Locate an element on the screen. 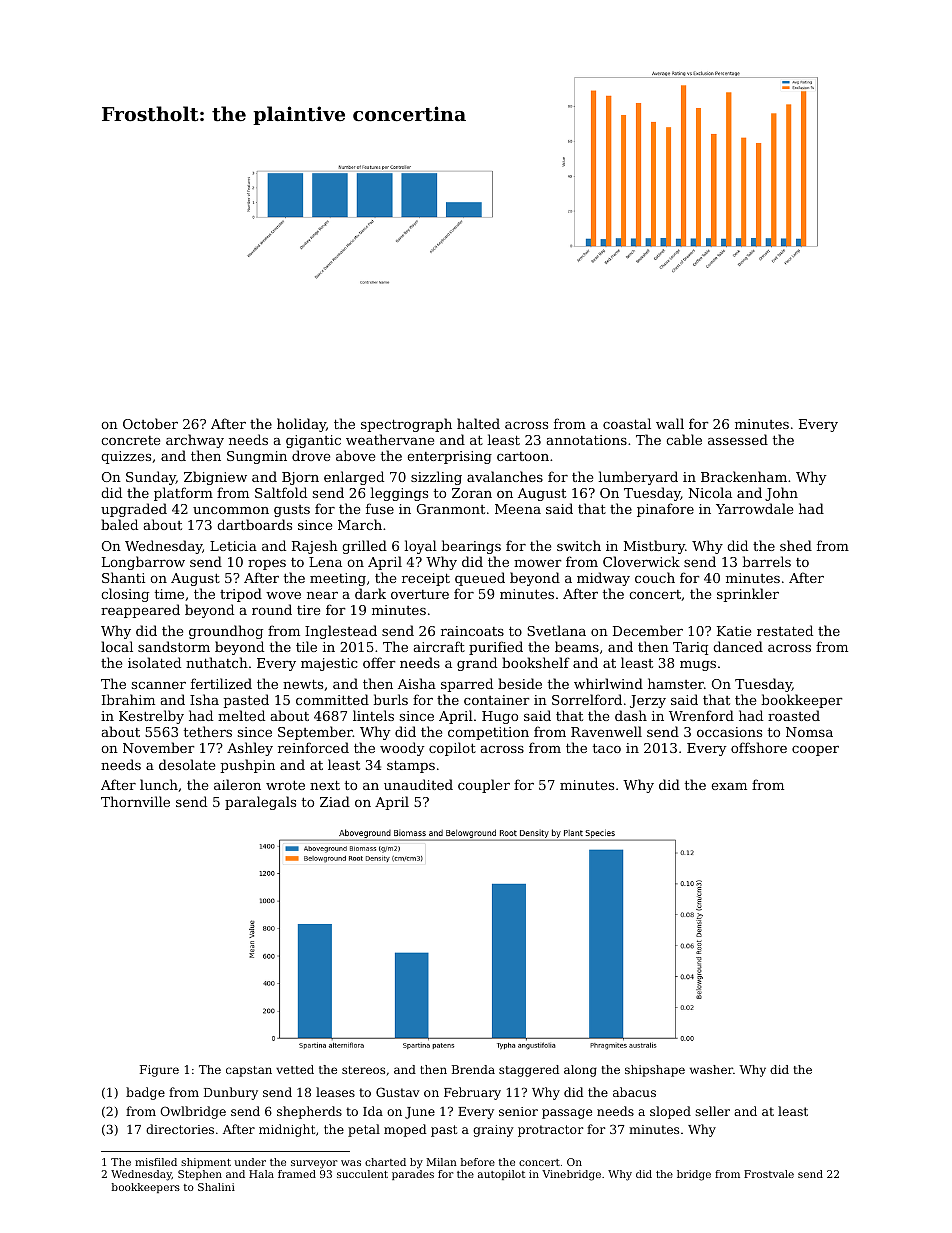  isolated is located at coordinates (154, 662).
